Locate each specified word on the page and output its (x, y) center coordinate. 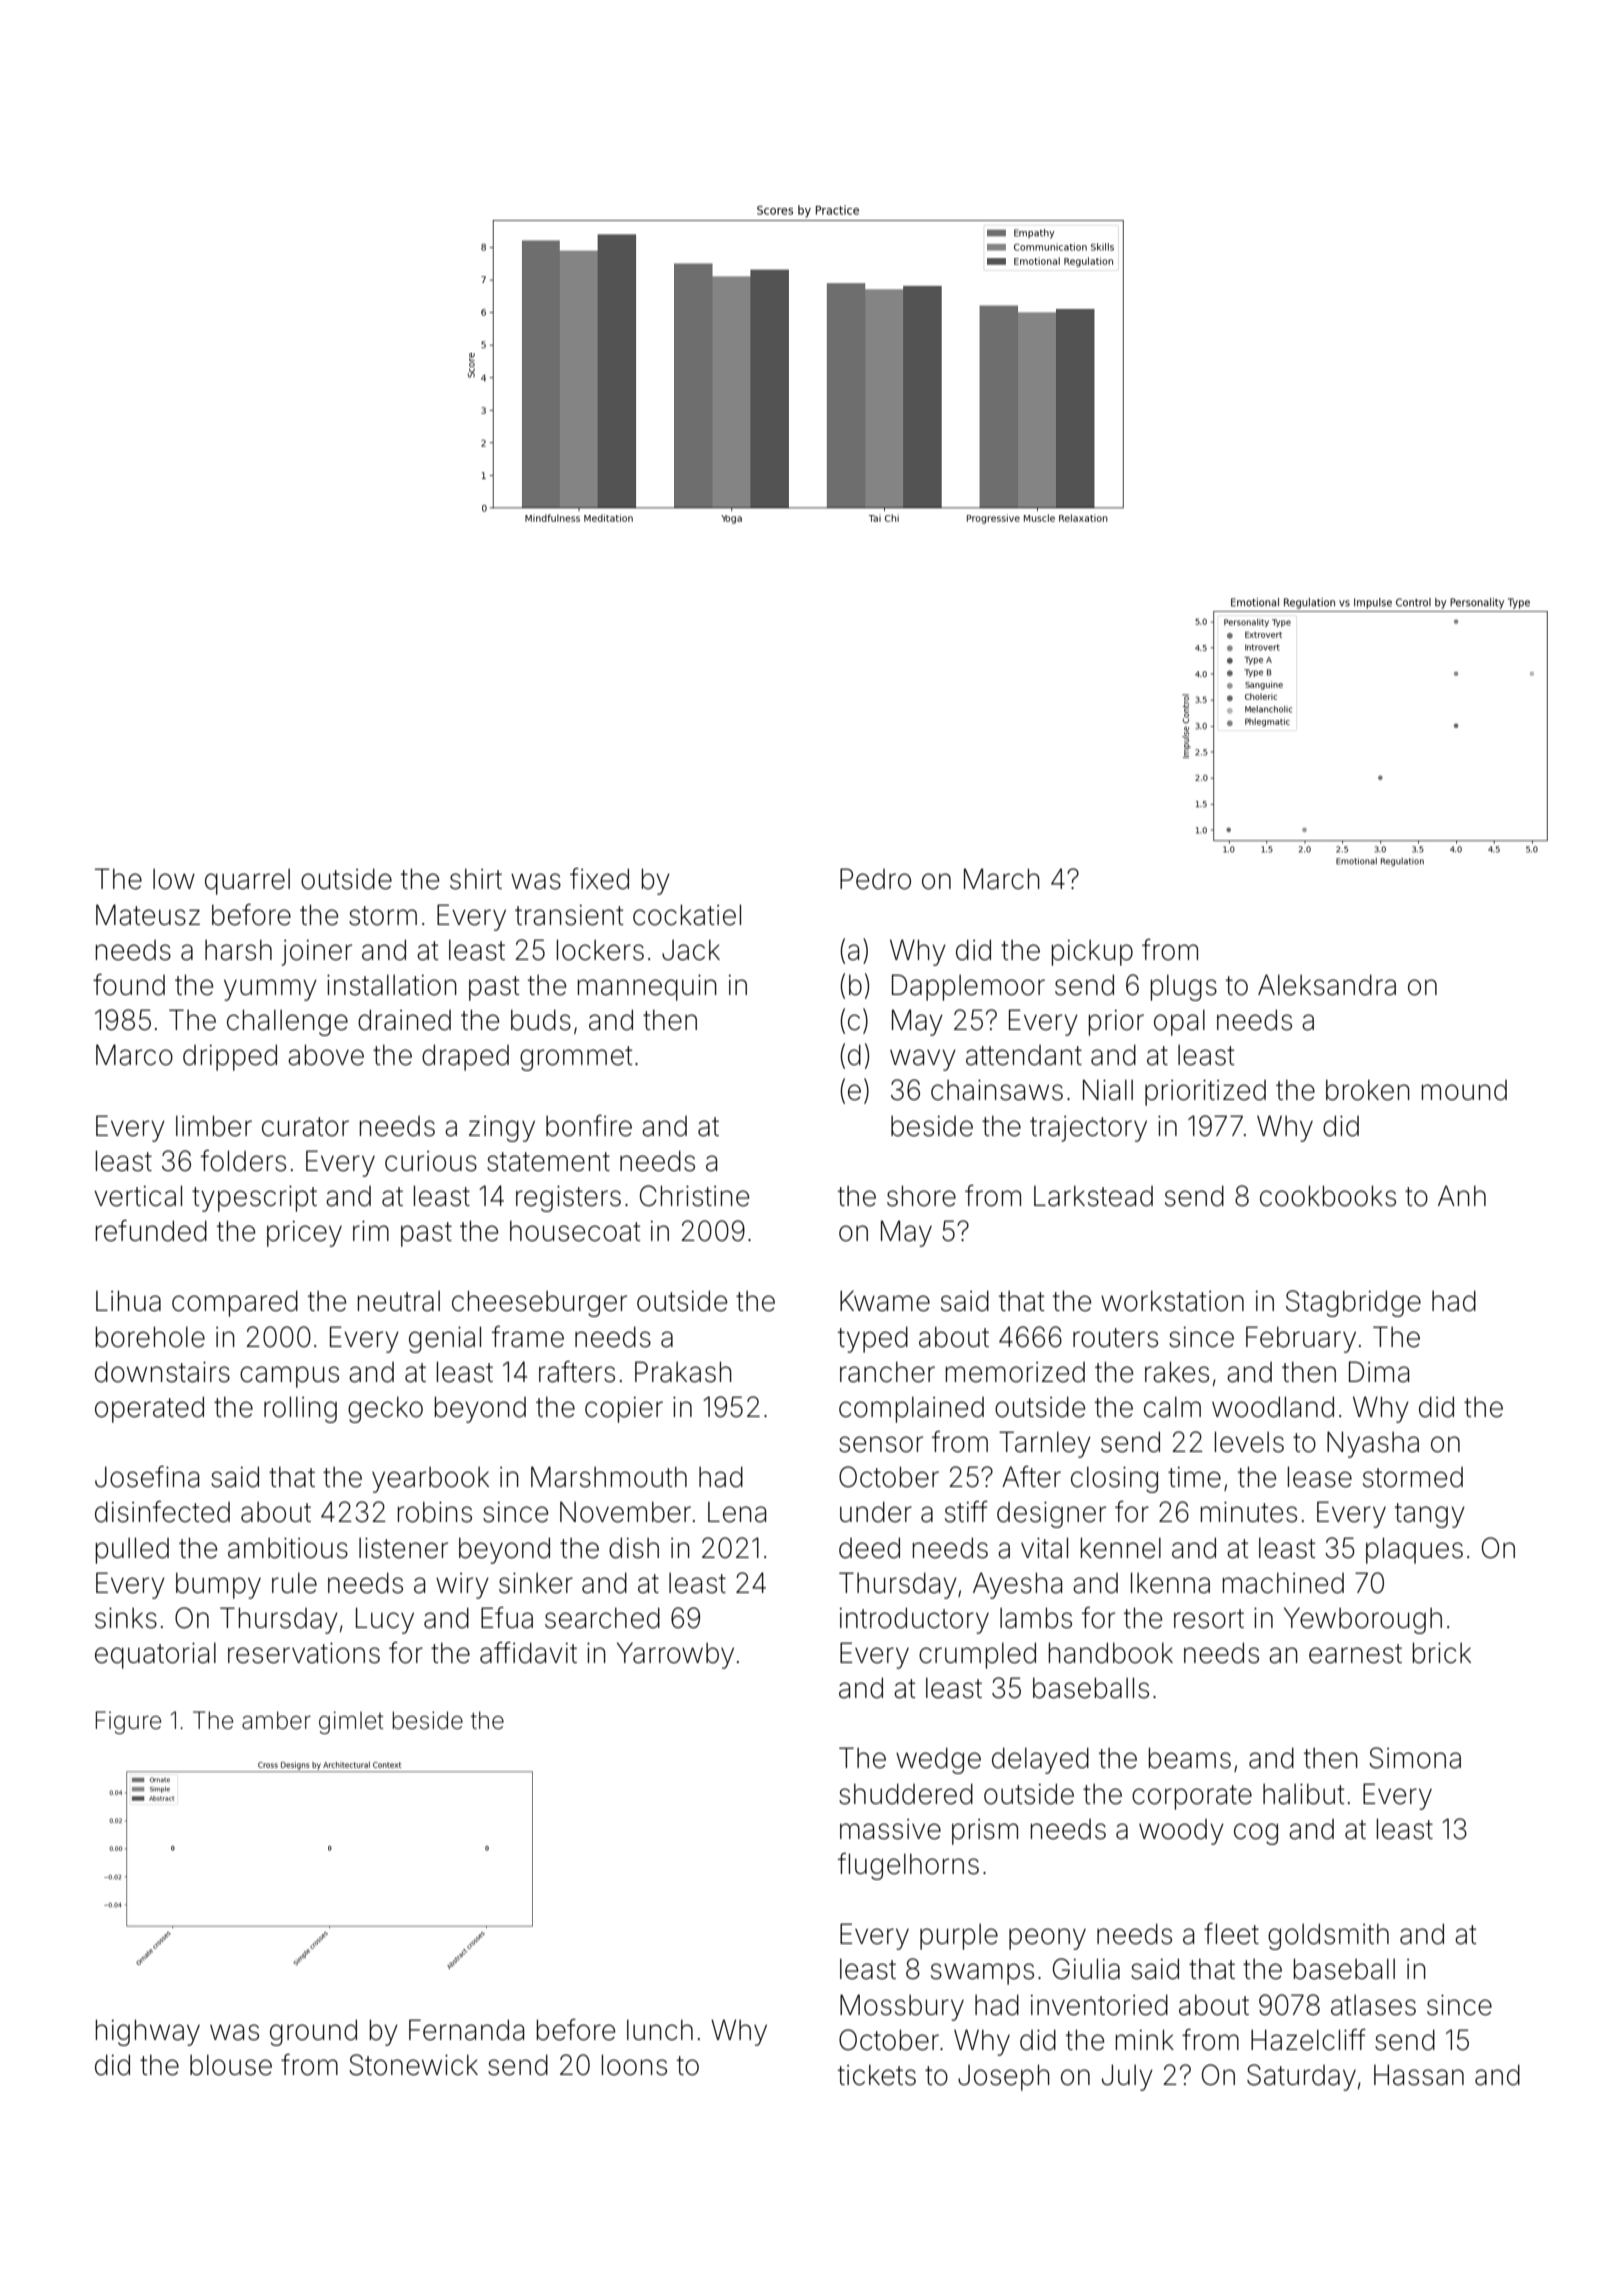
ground (313, 2032)
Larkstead (1093, 1196)
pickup (1092, 953)
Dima (1379, 1372)
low (174, 879)
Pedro (875, 879)
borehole (150, 1337)
